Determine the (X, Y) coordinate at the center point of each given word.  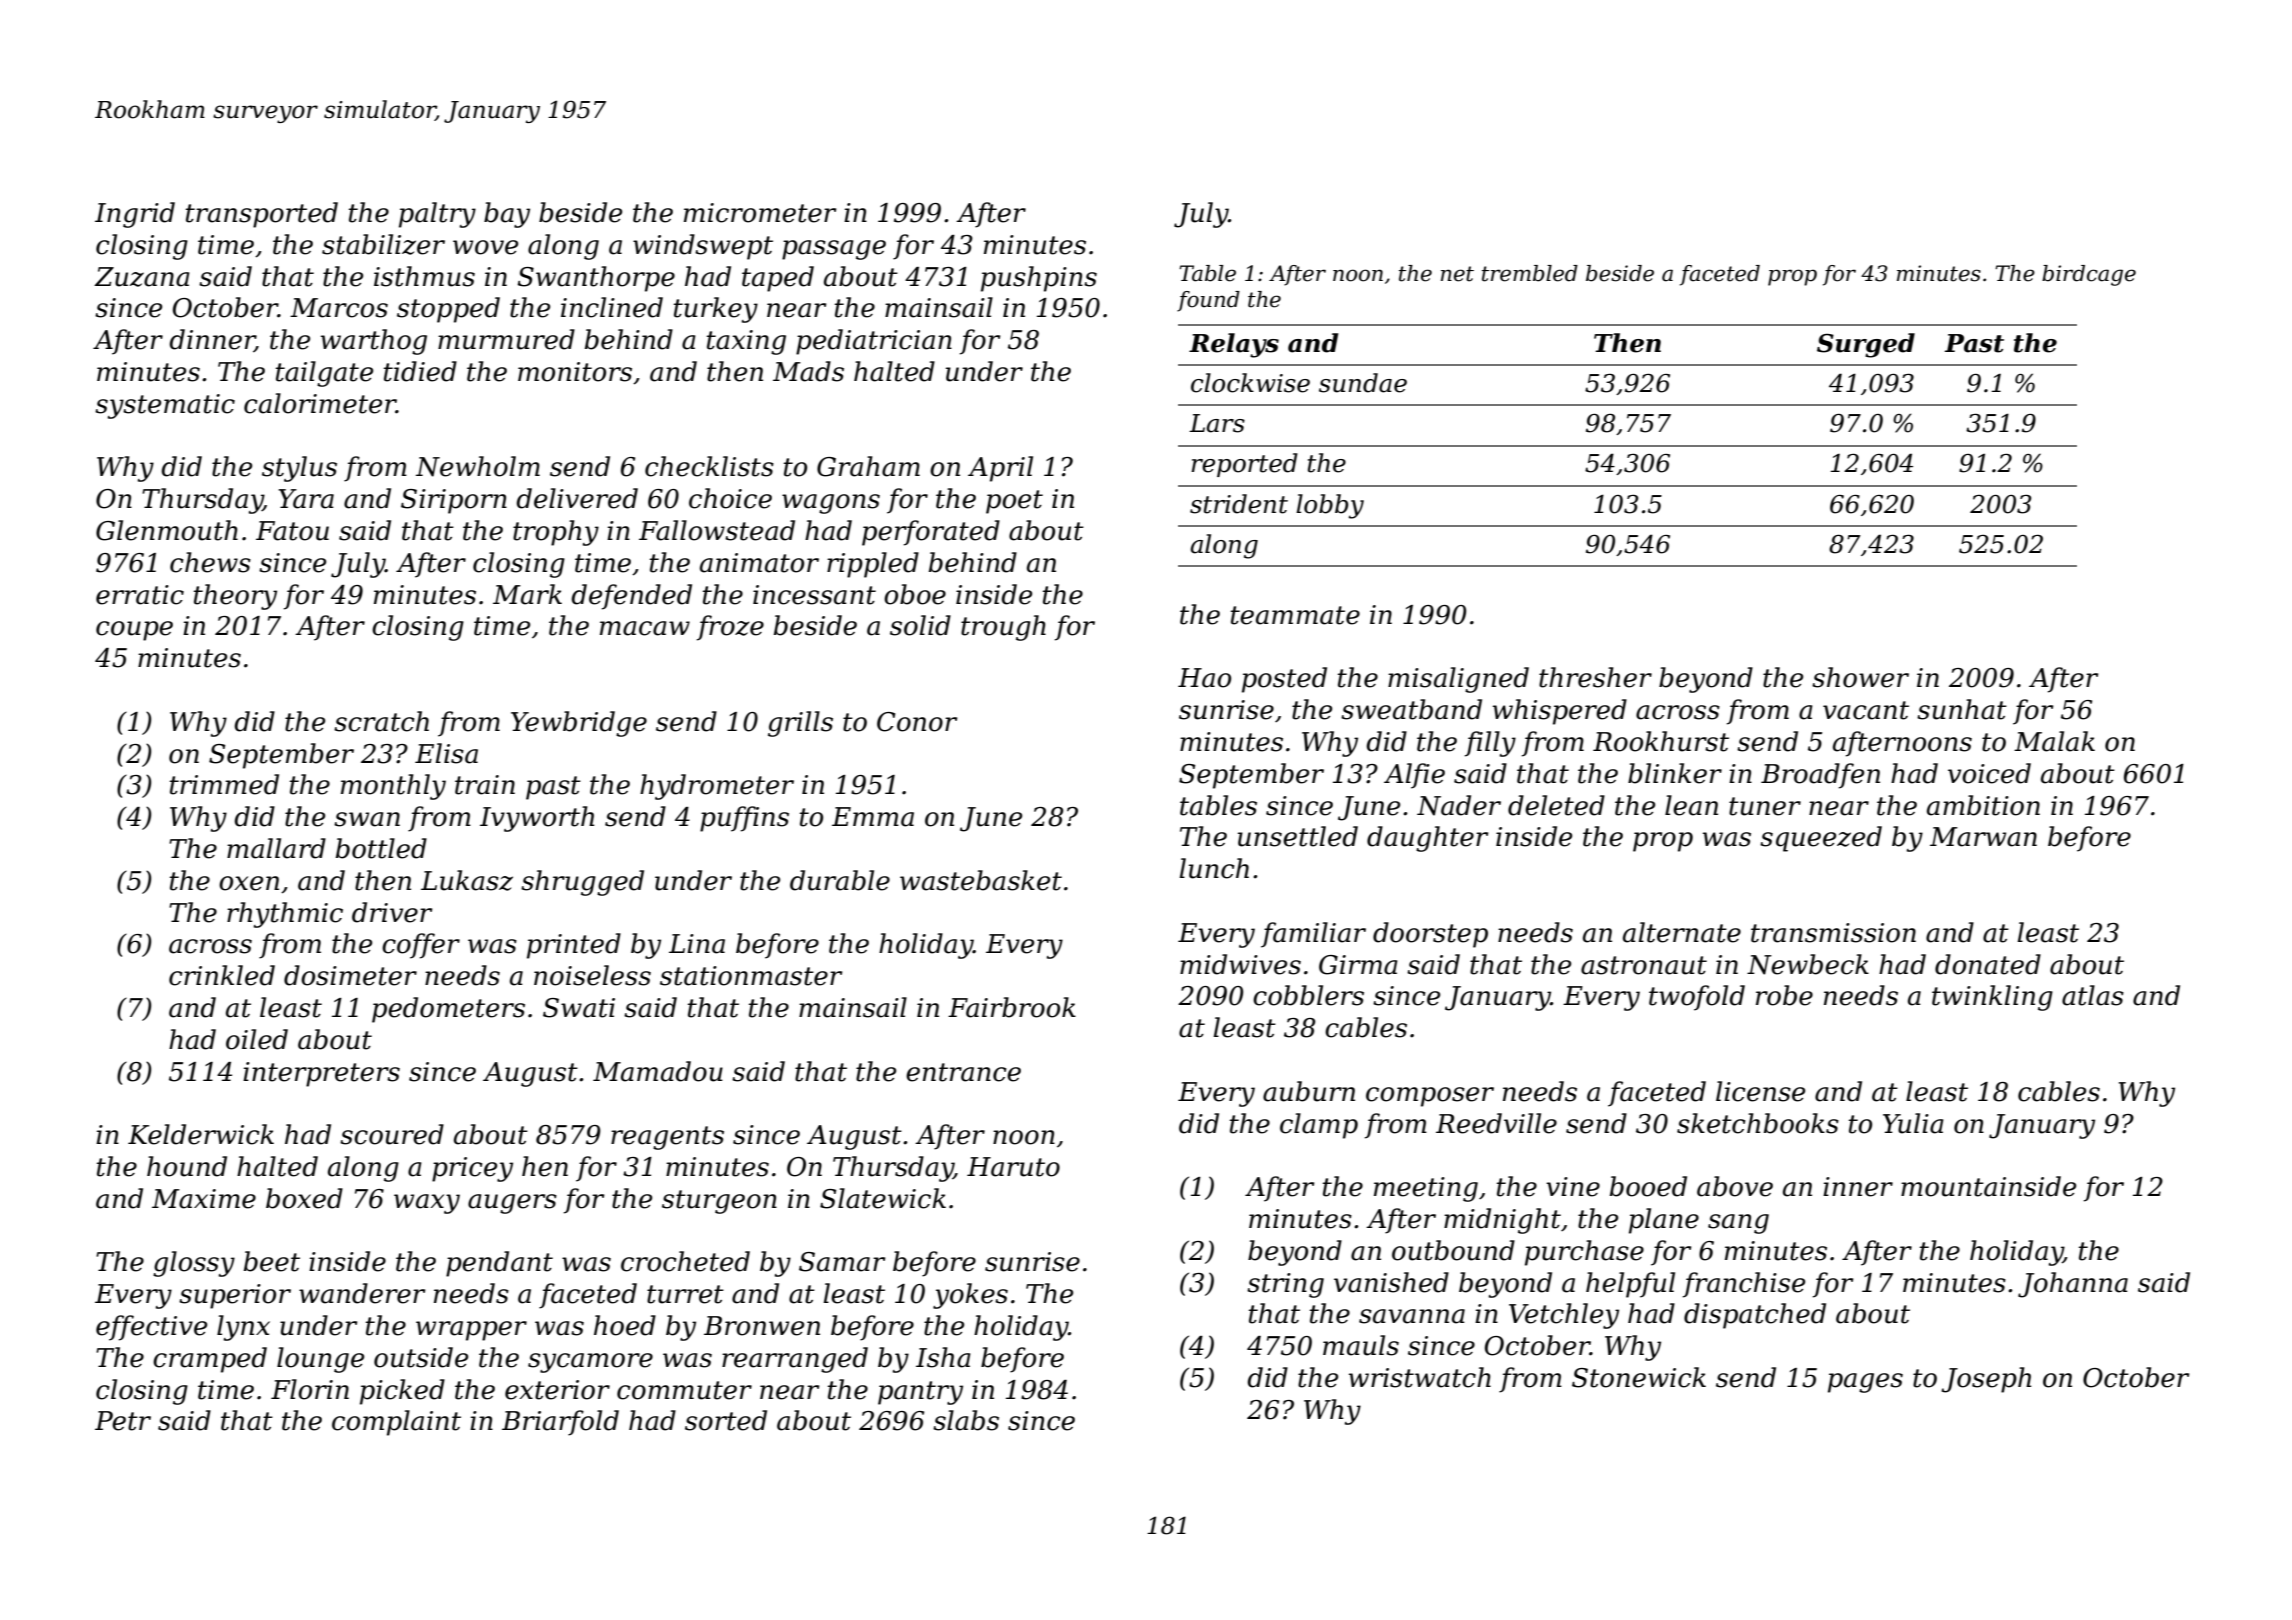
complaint (396, 1423)
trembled (1530, 273)
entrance (963, 1072)
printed (574, 946)
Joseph (1986, 1380)
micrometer (760, 213)
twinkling (1992, 998)
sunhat (1962, 709)
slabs (966, 1420)
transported (262, 215)
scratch (381, 721)
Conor (917, 722)
